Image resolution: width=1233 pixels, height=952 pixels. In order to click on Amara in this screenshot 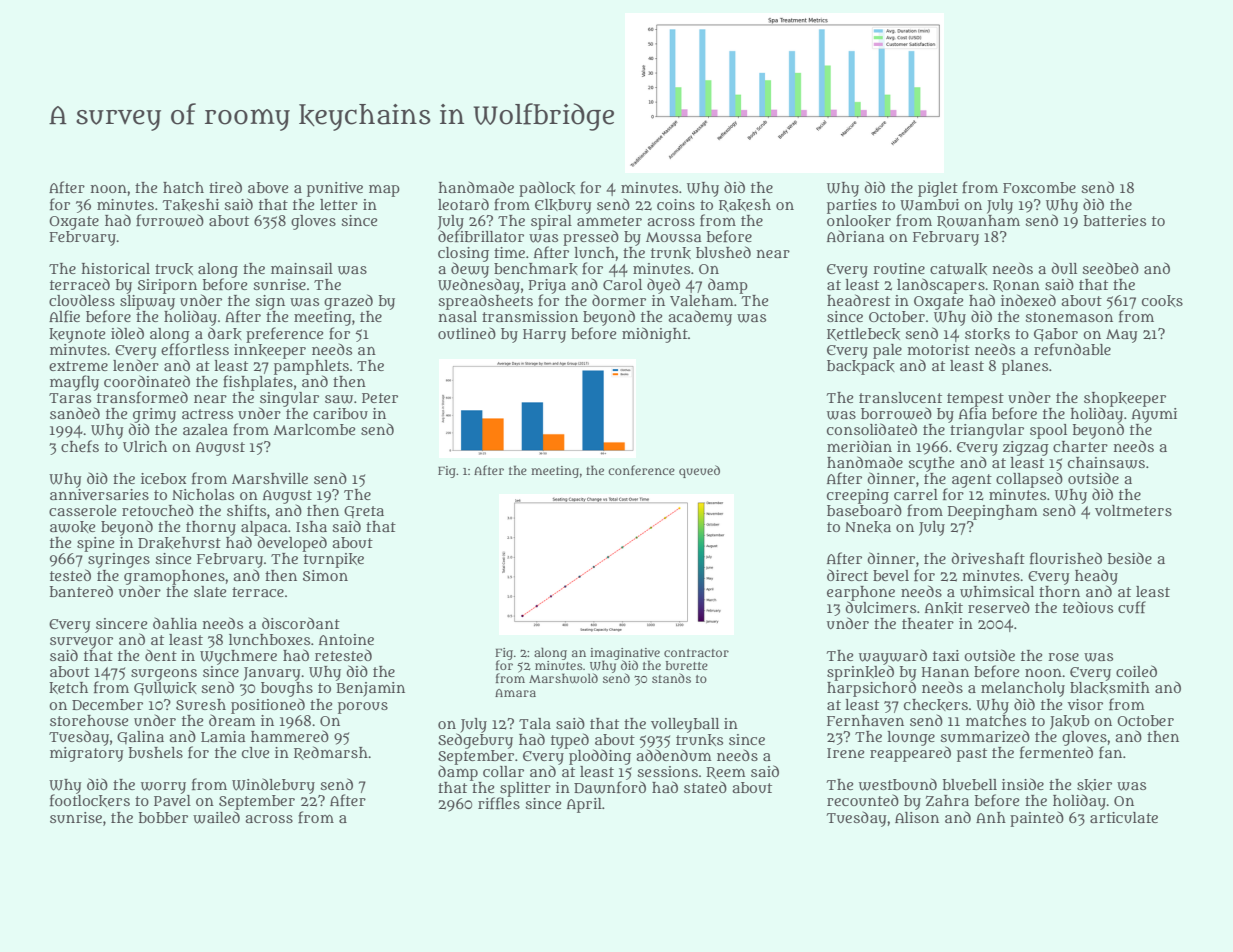, I will do `click(515, 693)`.
